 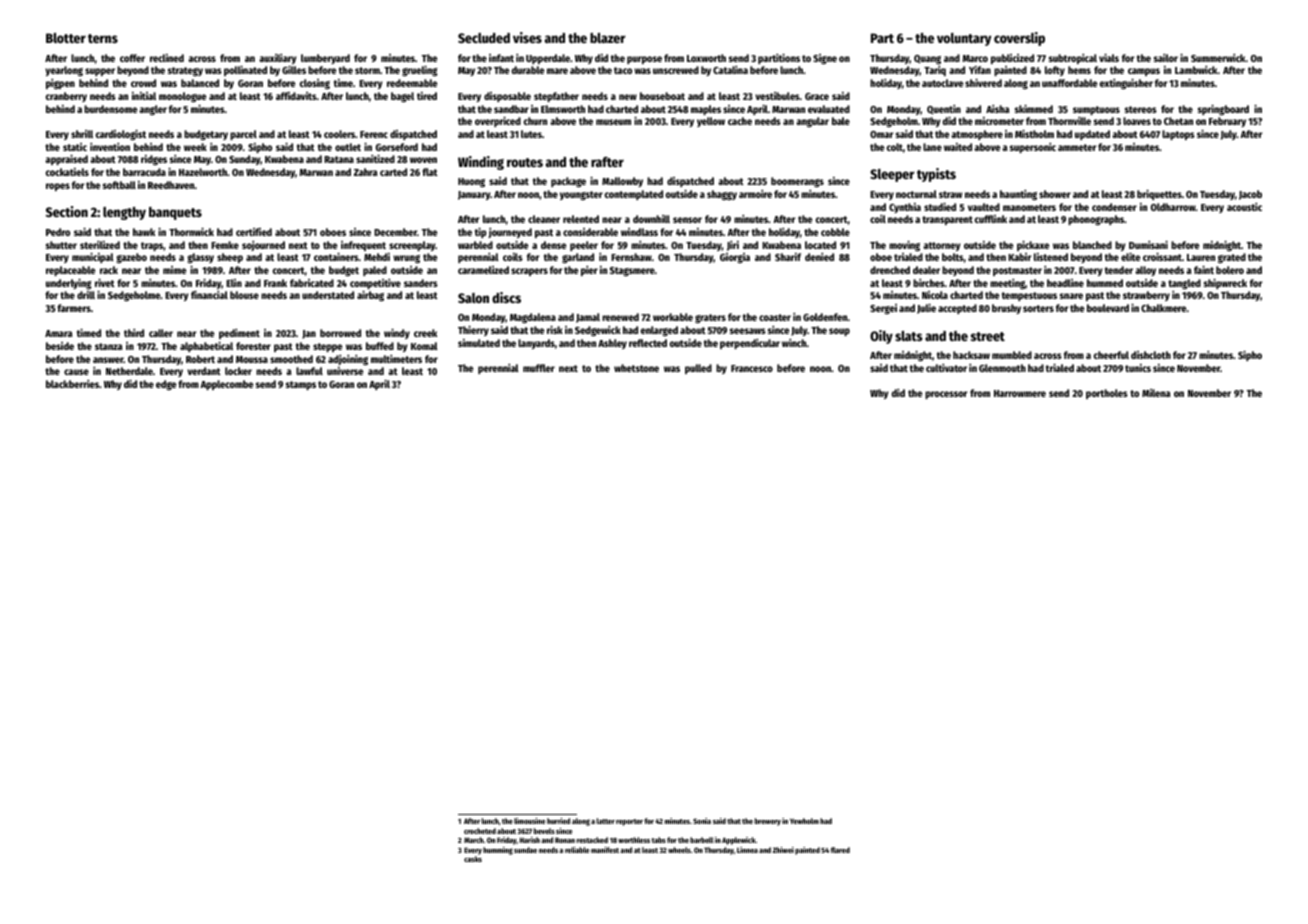 What do you see at coordinates (1151, 355) in the page?
I see `dishcloth` at bounding box center [1151, 355].
